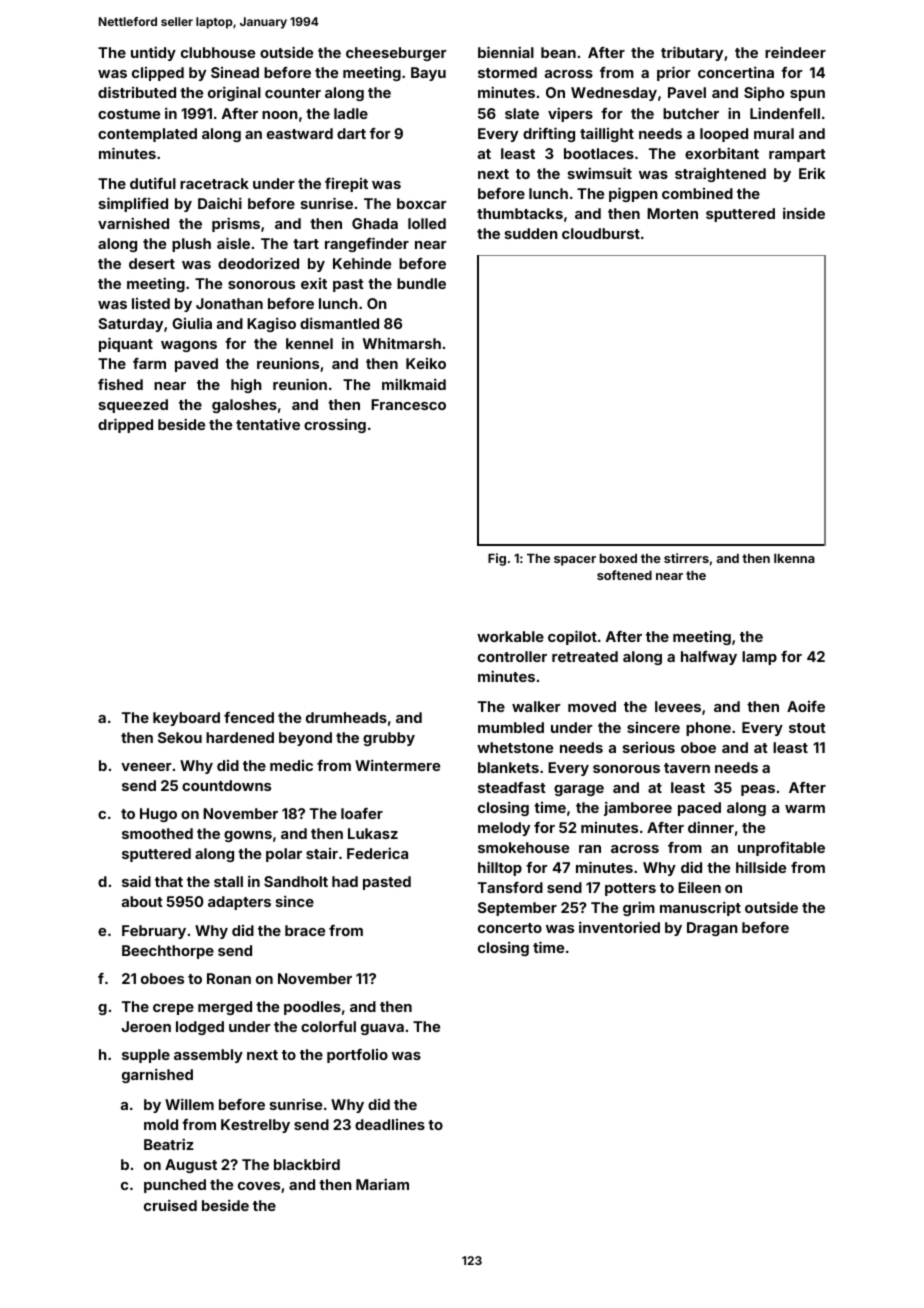  I want to click on inside, so click(804, 213).
